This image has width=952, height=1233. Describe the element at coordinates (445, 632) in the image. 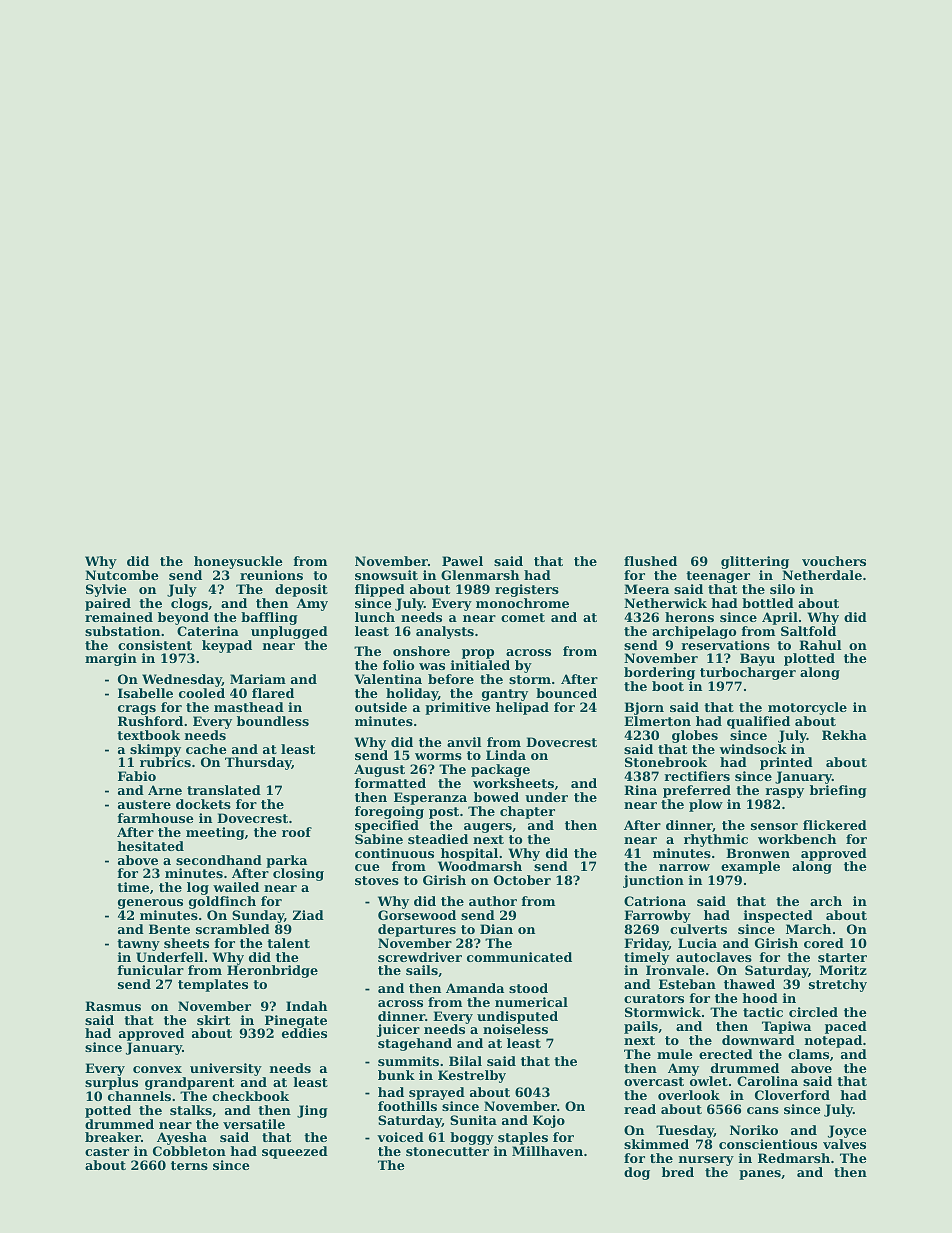

I see `analysts` at that location.
